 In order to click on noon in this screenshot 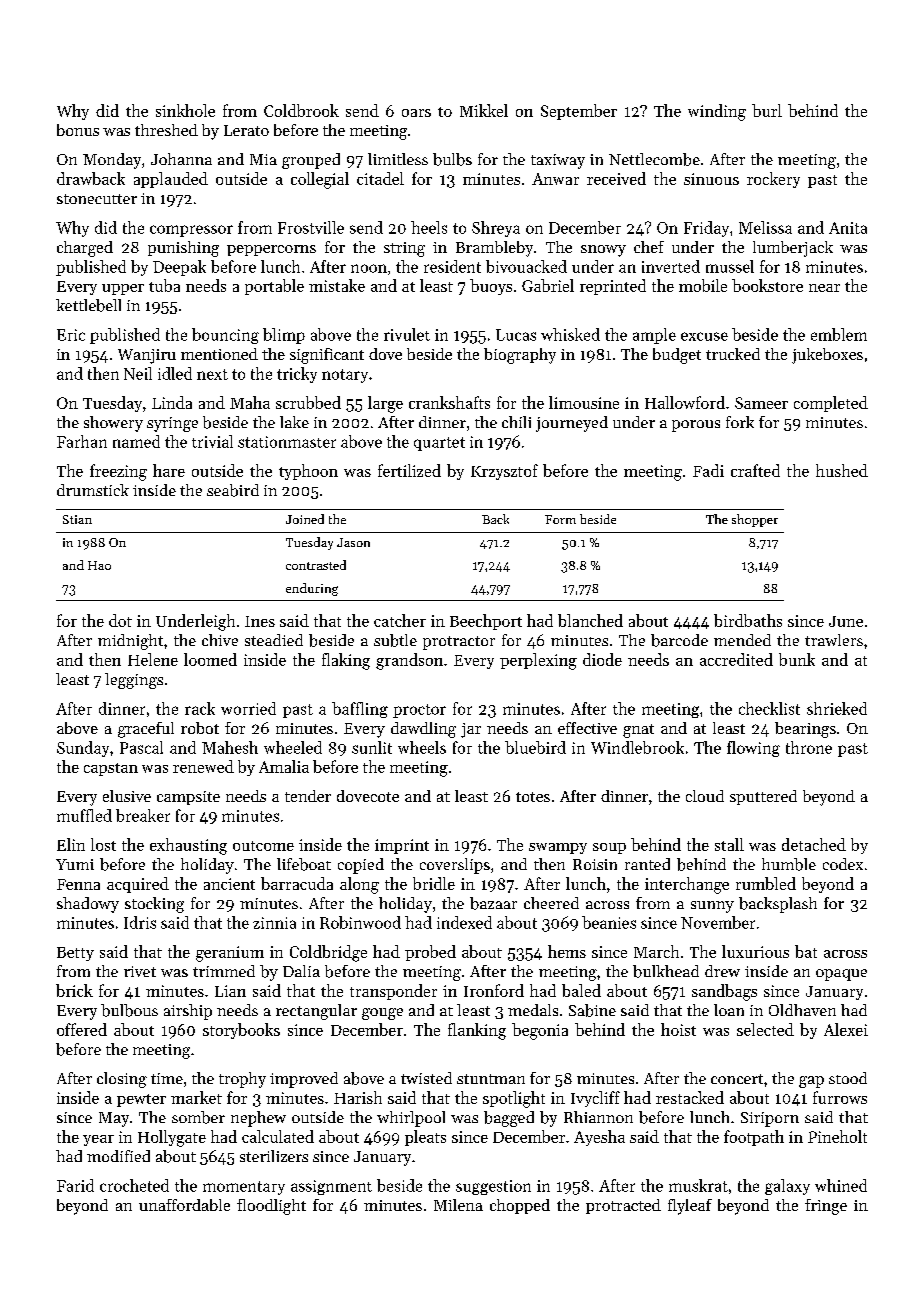, I will do `click(369, 268)`.
